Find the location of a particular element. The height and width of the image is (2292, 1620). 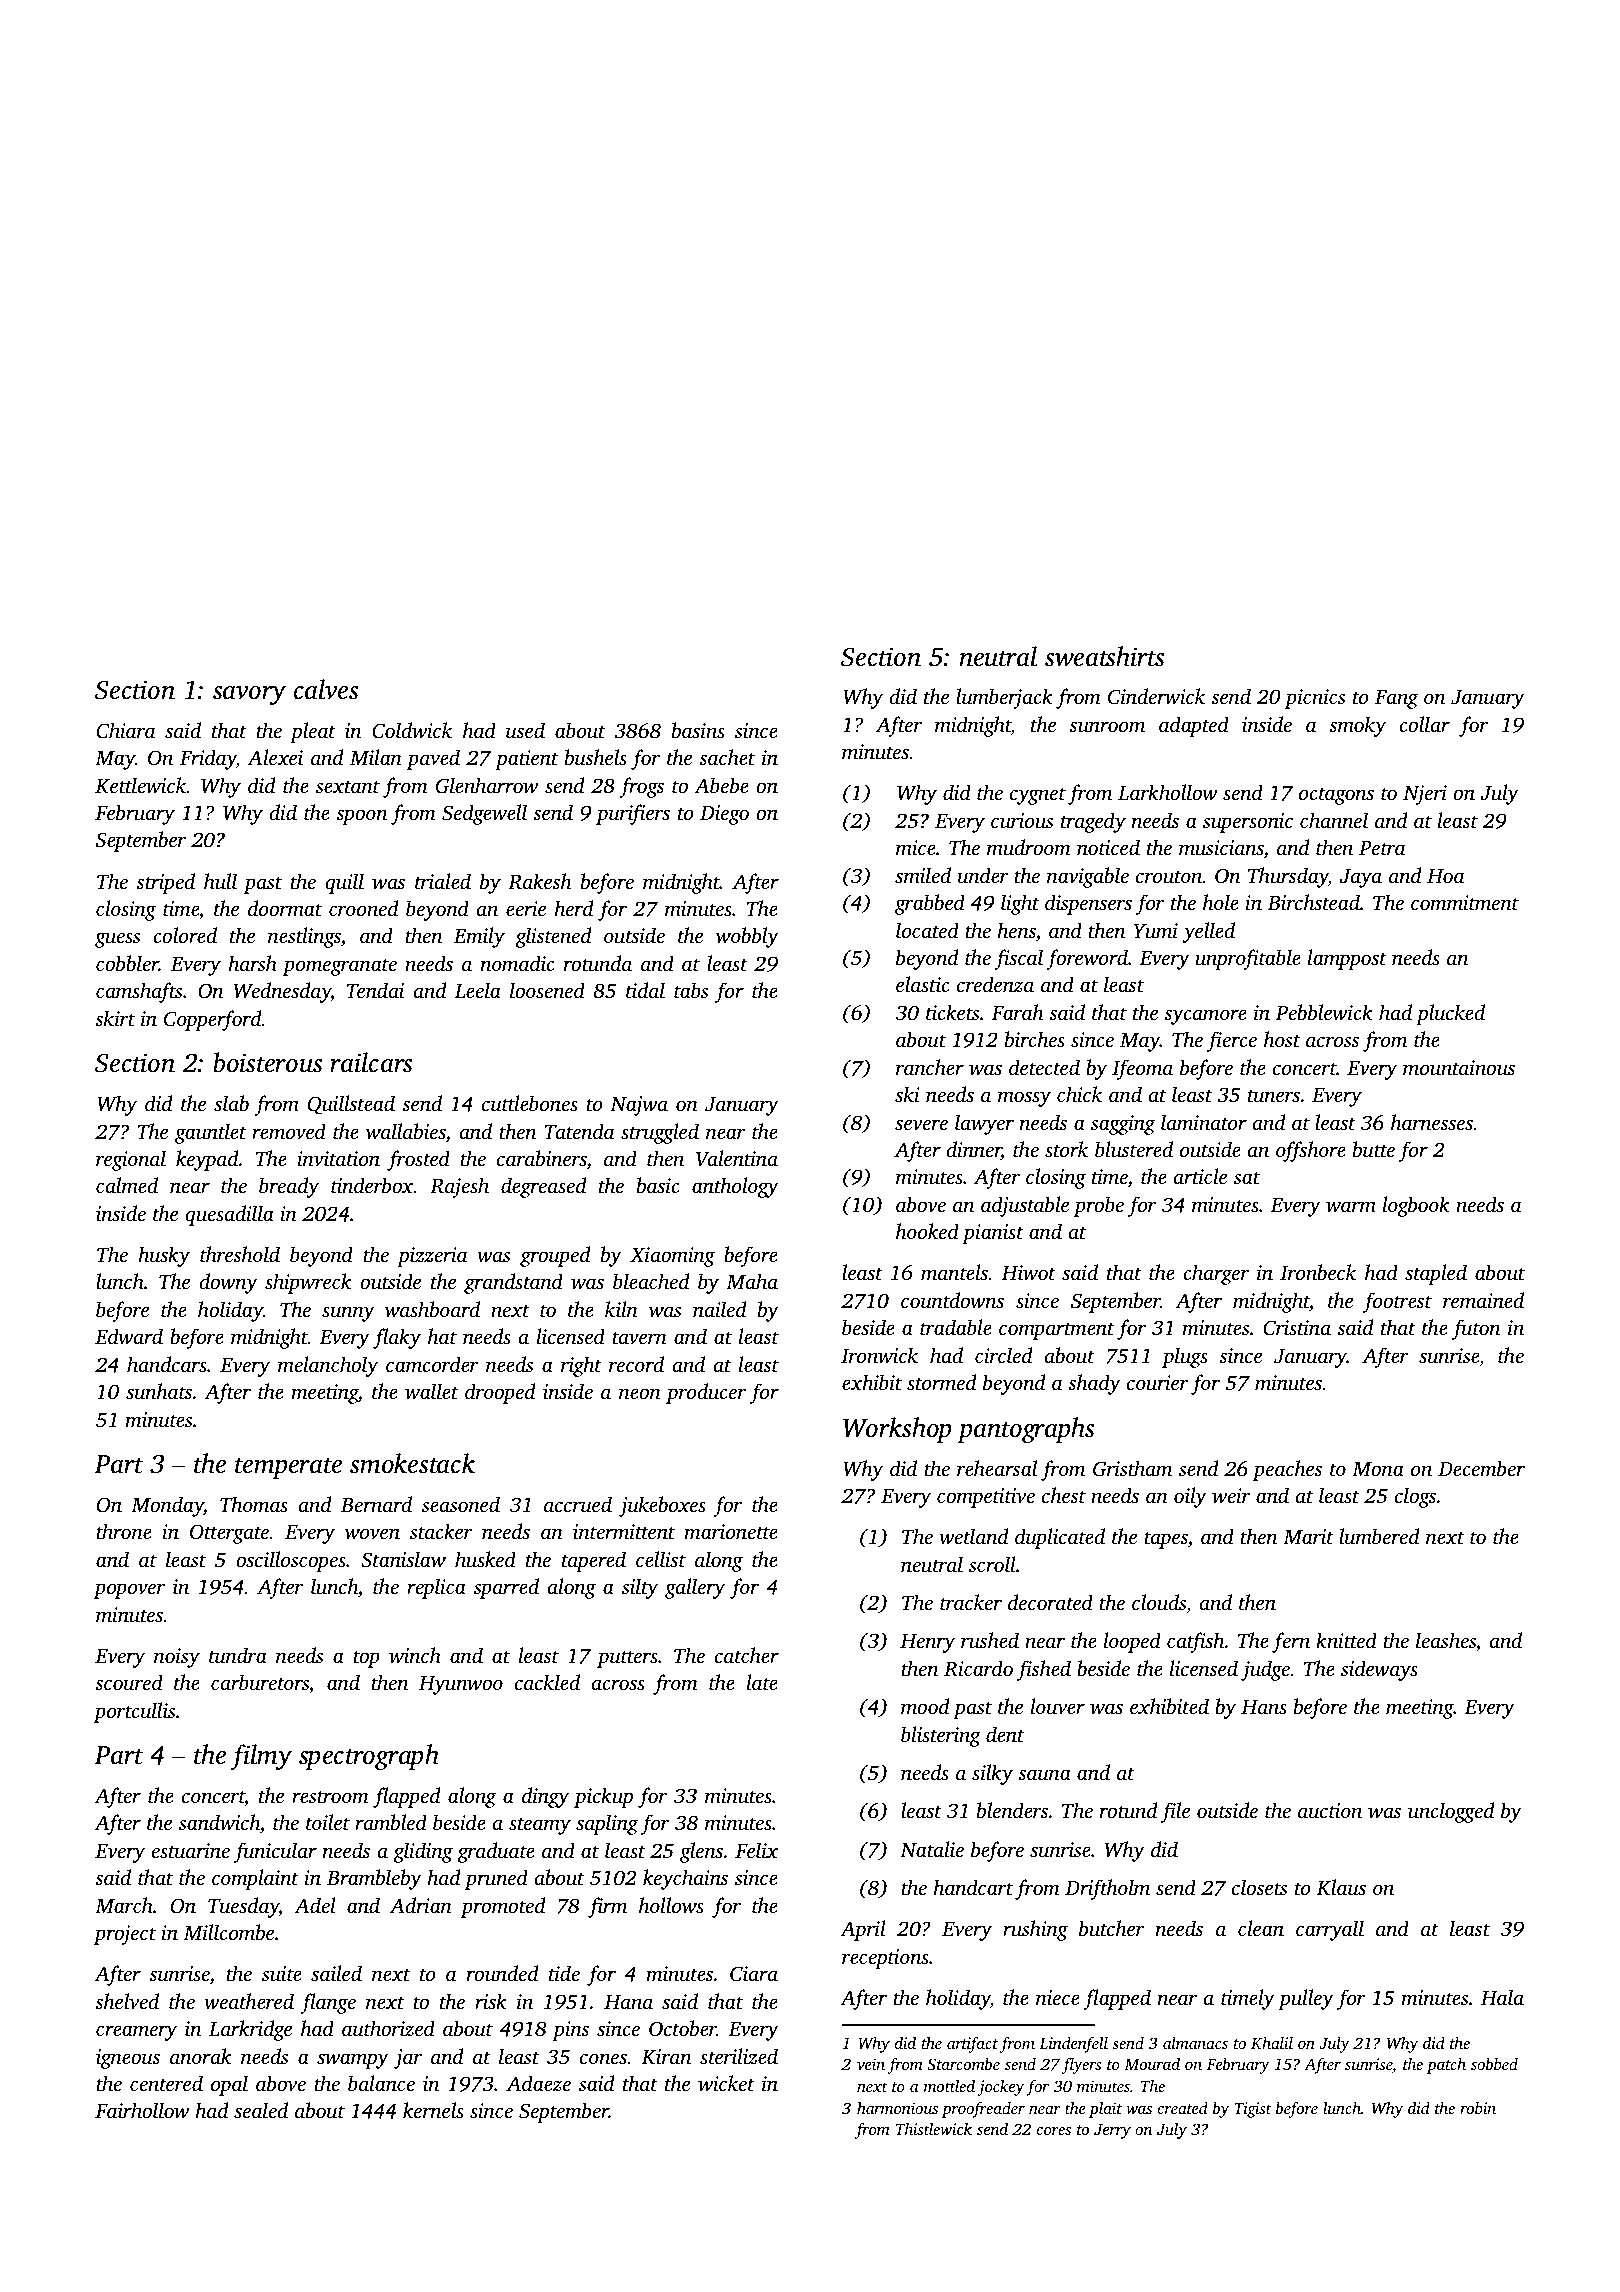

catcher is located at coordinates (747, 1655).
